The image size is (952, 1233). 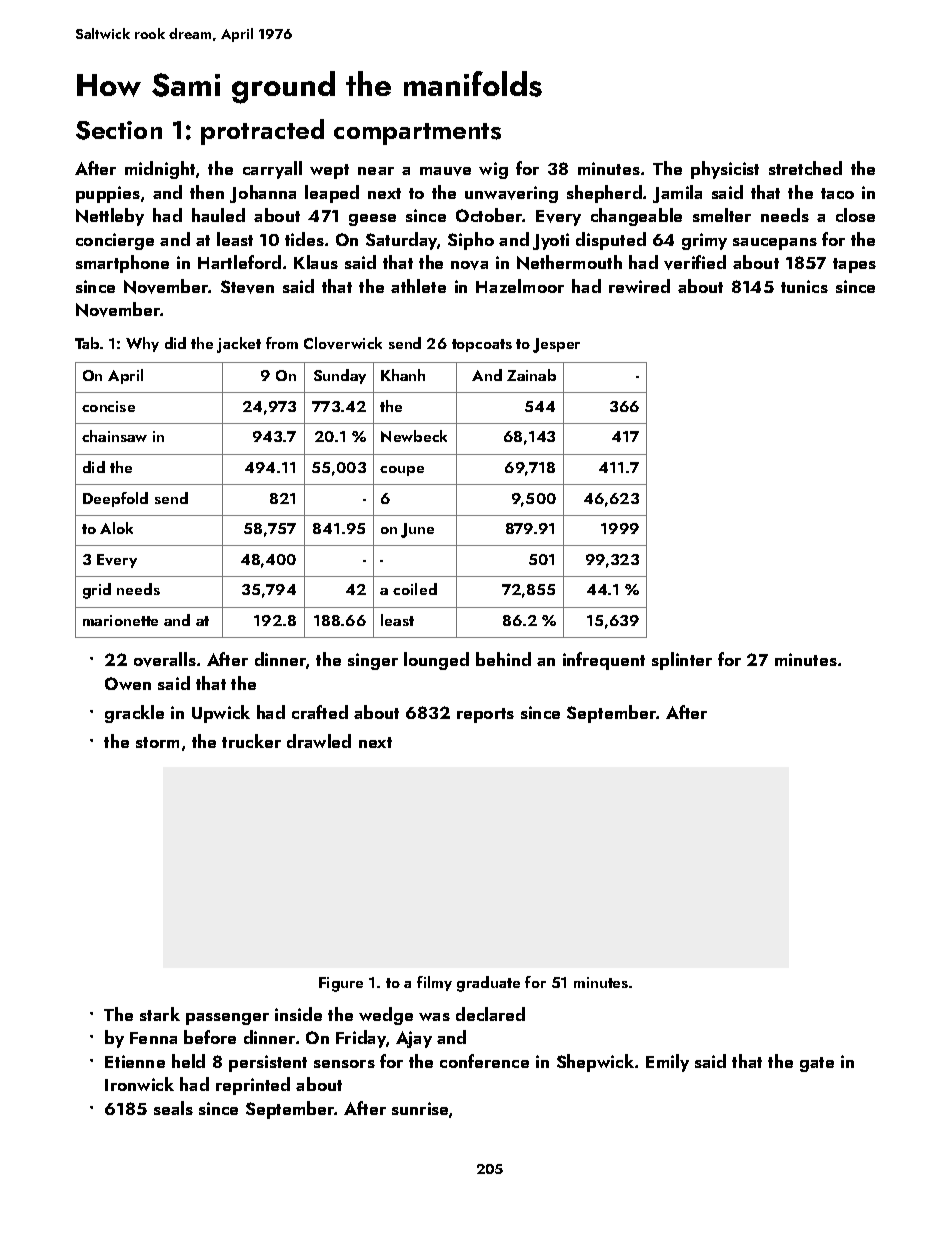 What do you see at coordinates (253, 1086) in the page?
I see `reprinted` at bounding box center [253, 1086].
